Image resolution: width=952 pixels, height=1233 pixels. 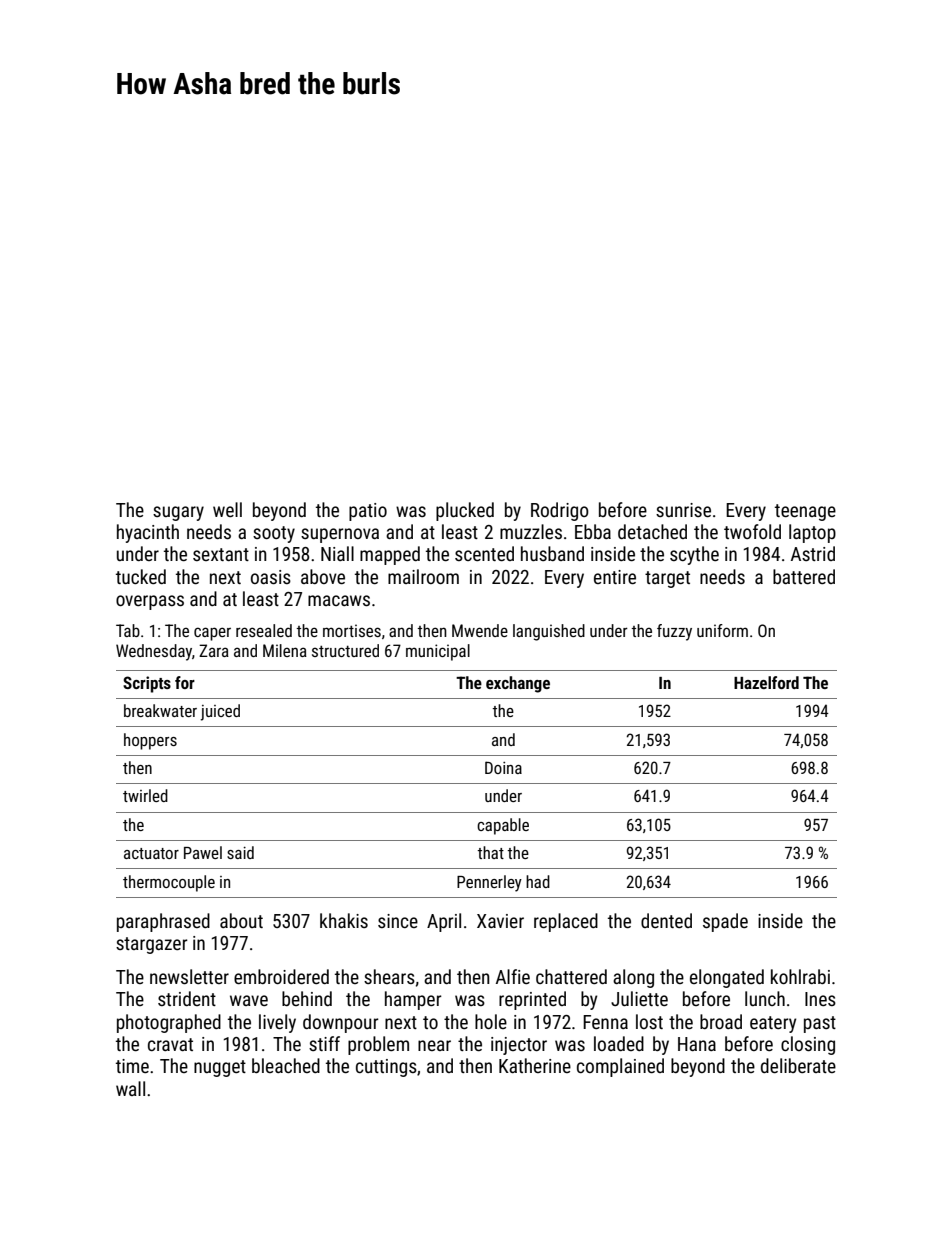 I want to click on breakwater, so click(x=160, y=710).
